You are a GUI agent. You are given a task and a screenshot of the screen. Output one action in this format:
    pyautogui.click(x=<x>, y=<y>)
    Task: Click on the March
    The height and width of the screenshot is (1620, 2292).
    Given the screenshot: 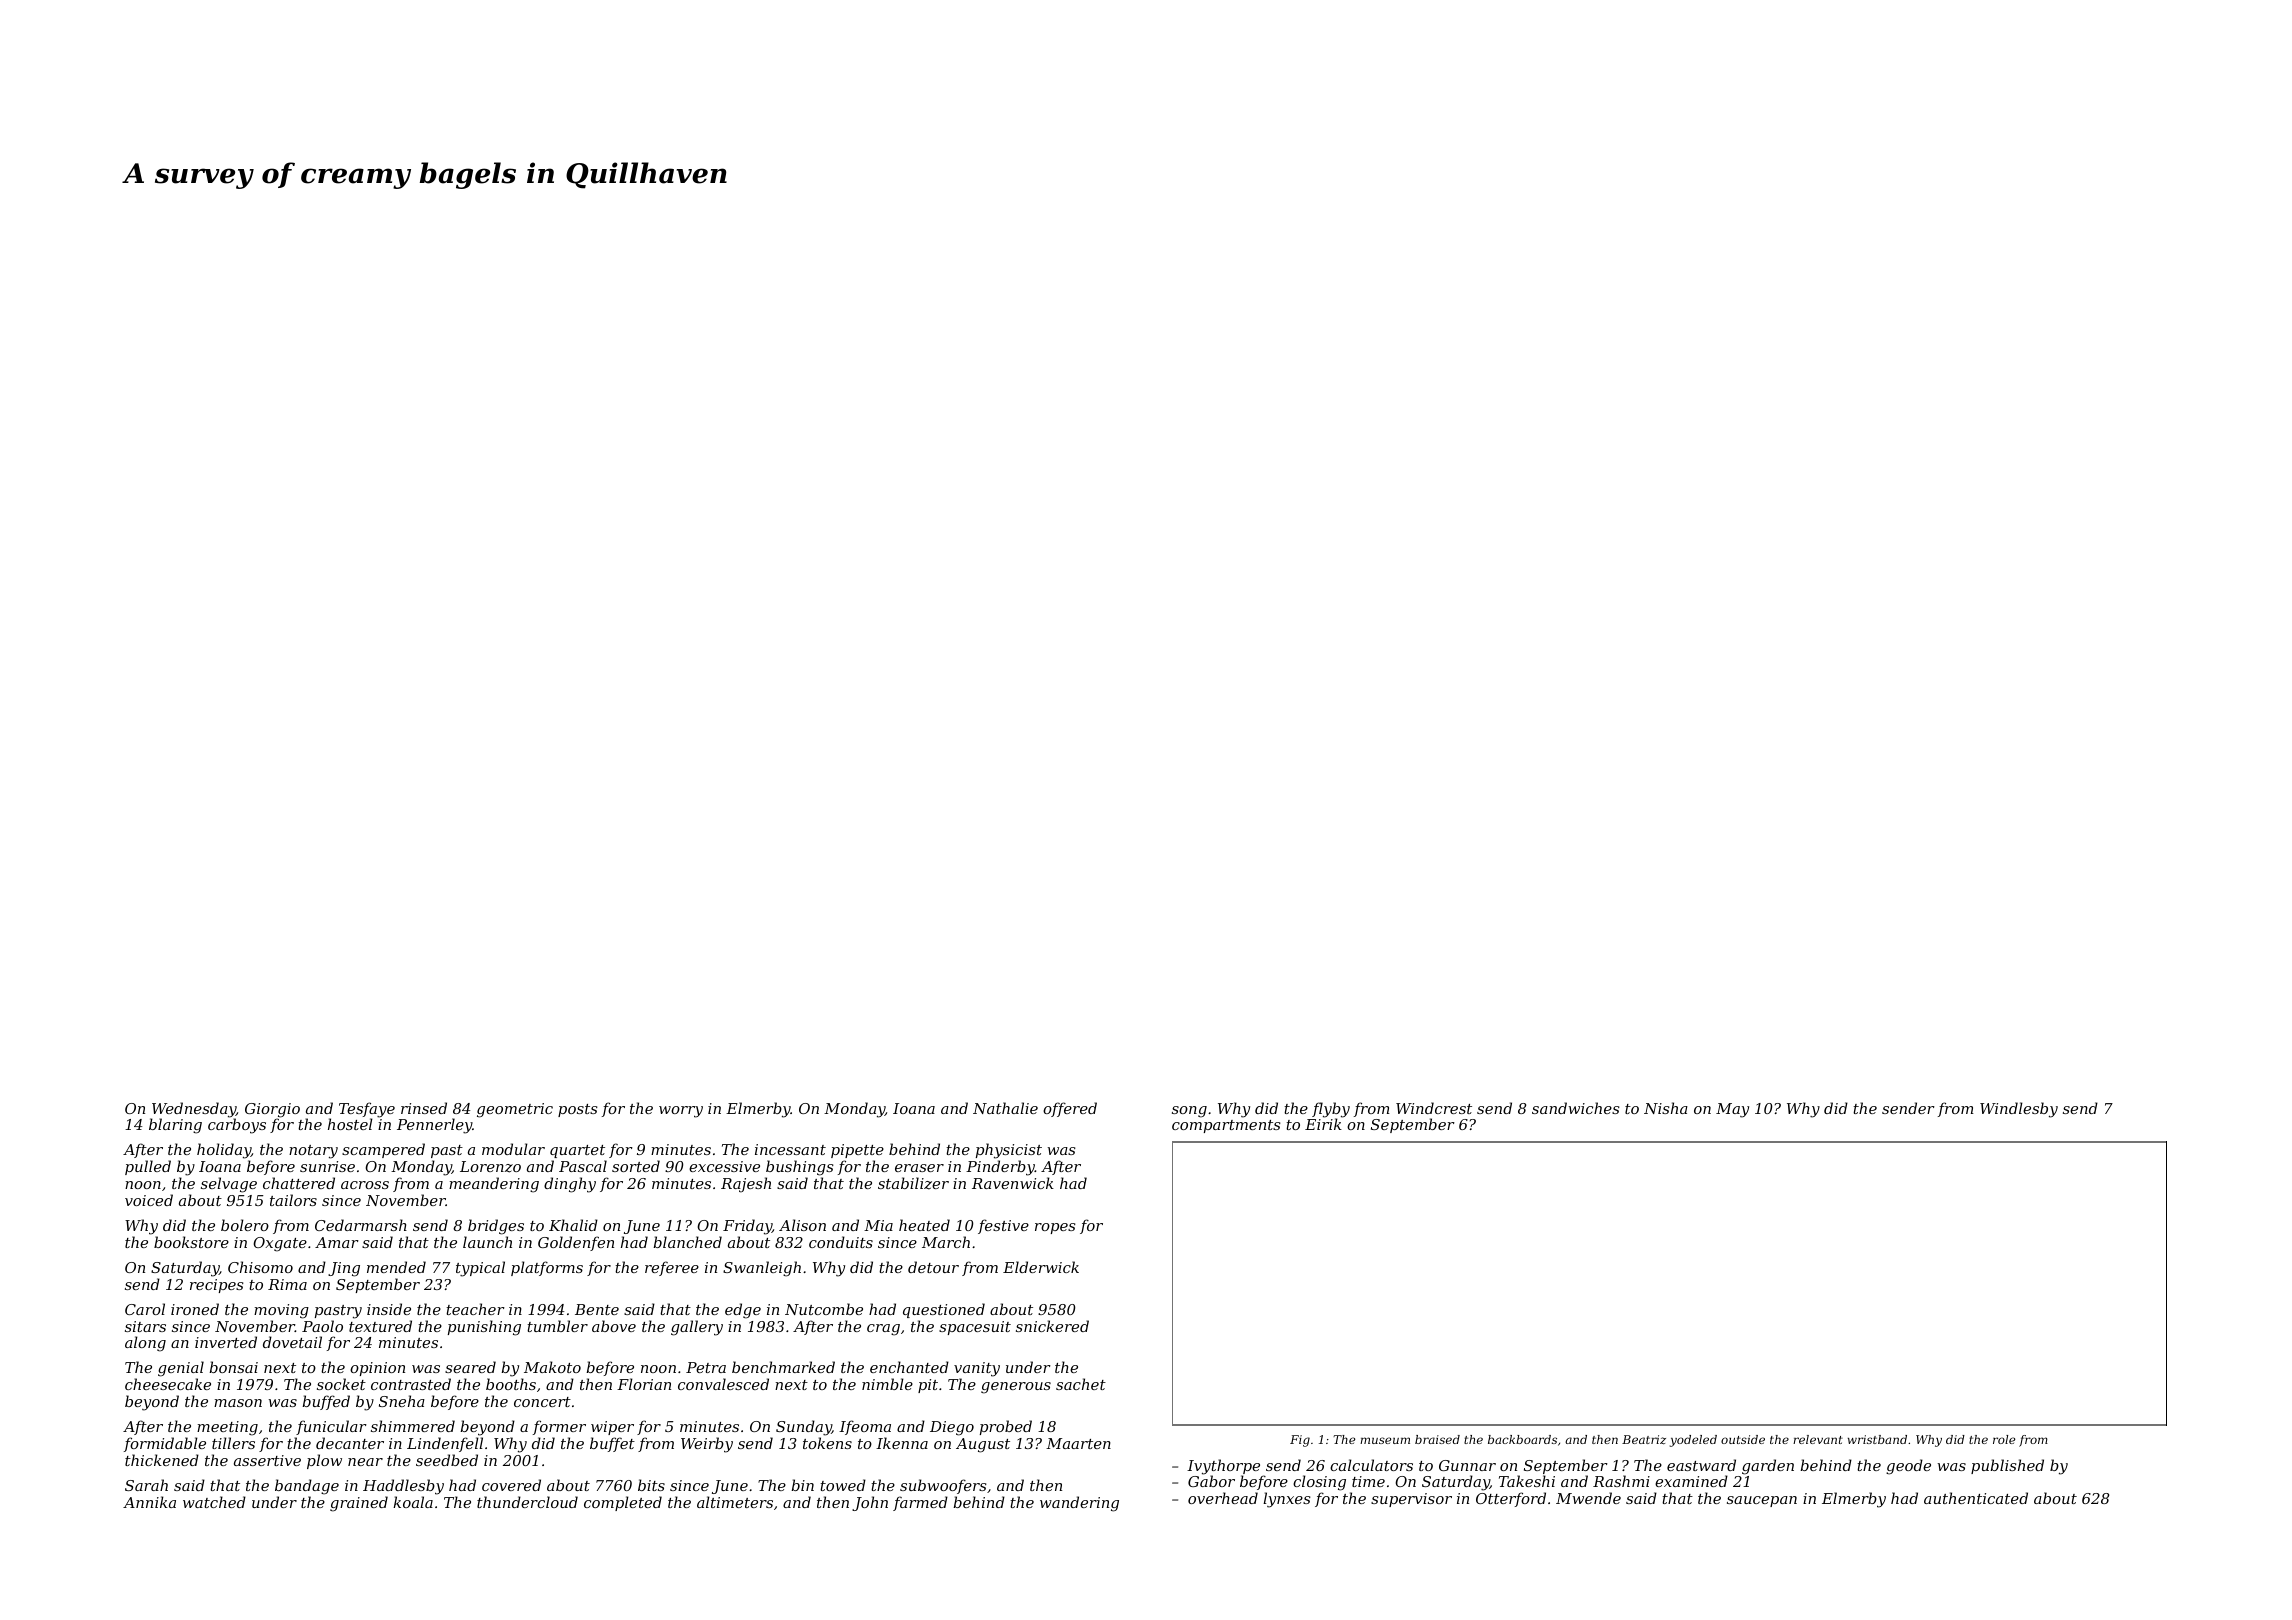 What is the action you would take?
    pyautogui.click(x=946, y=1242)
